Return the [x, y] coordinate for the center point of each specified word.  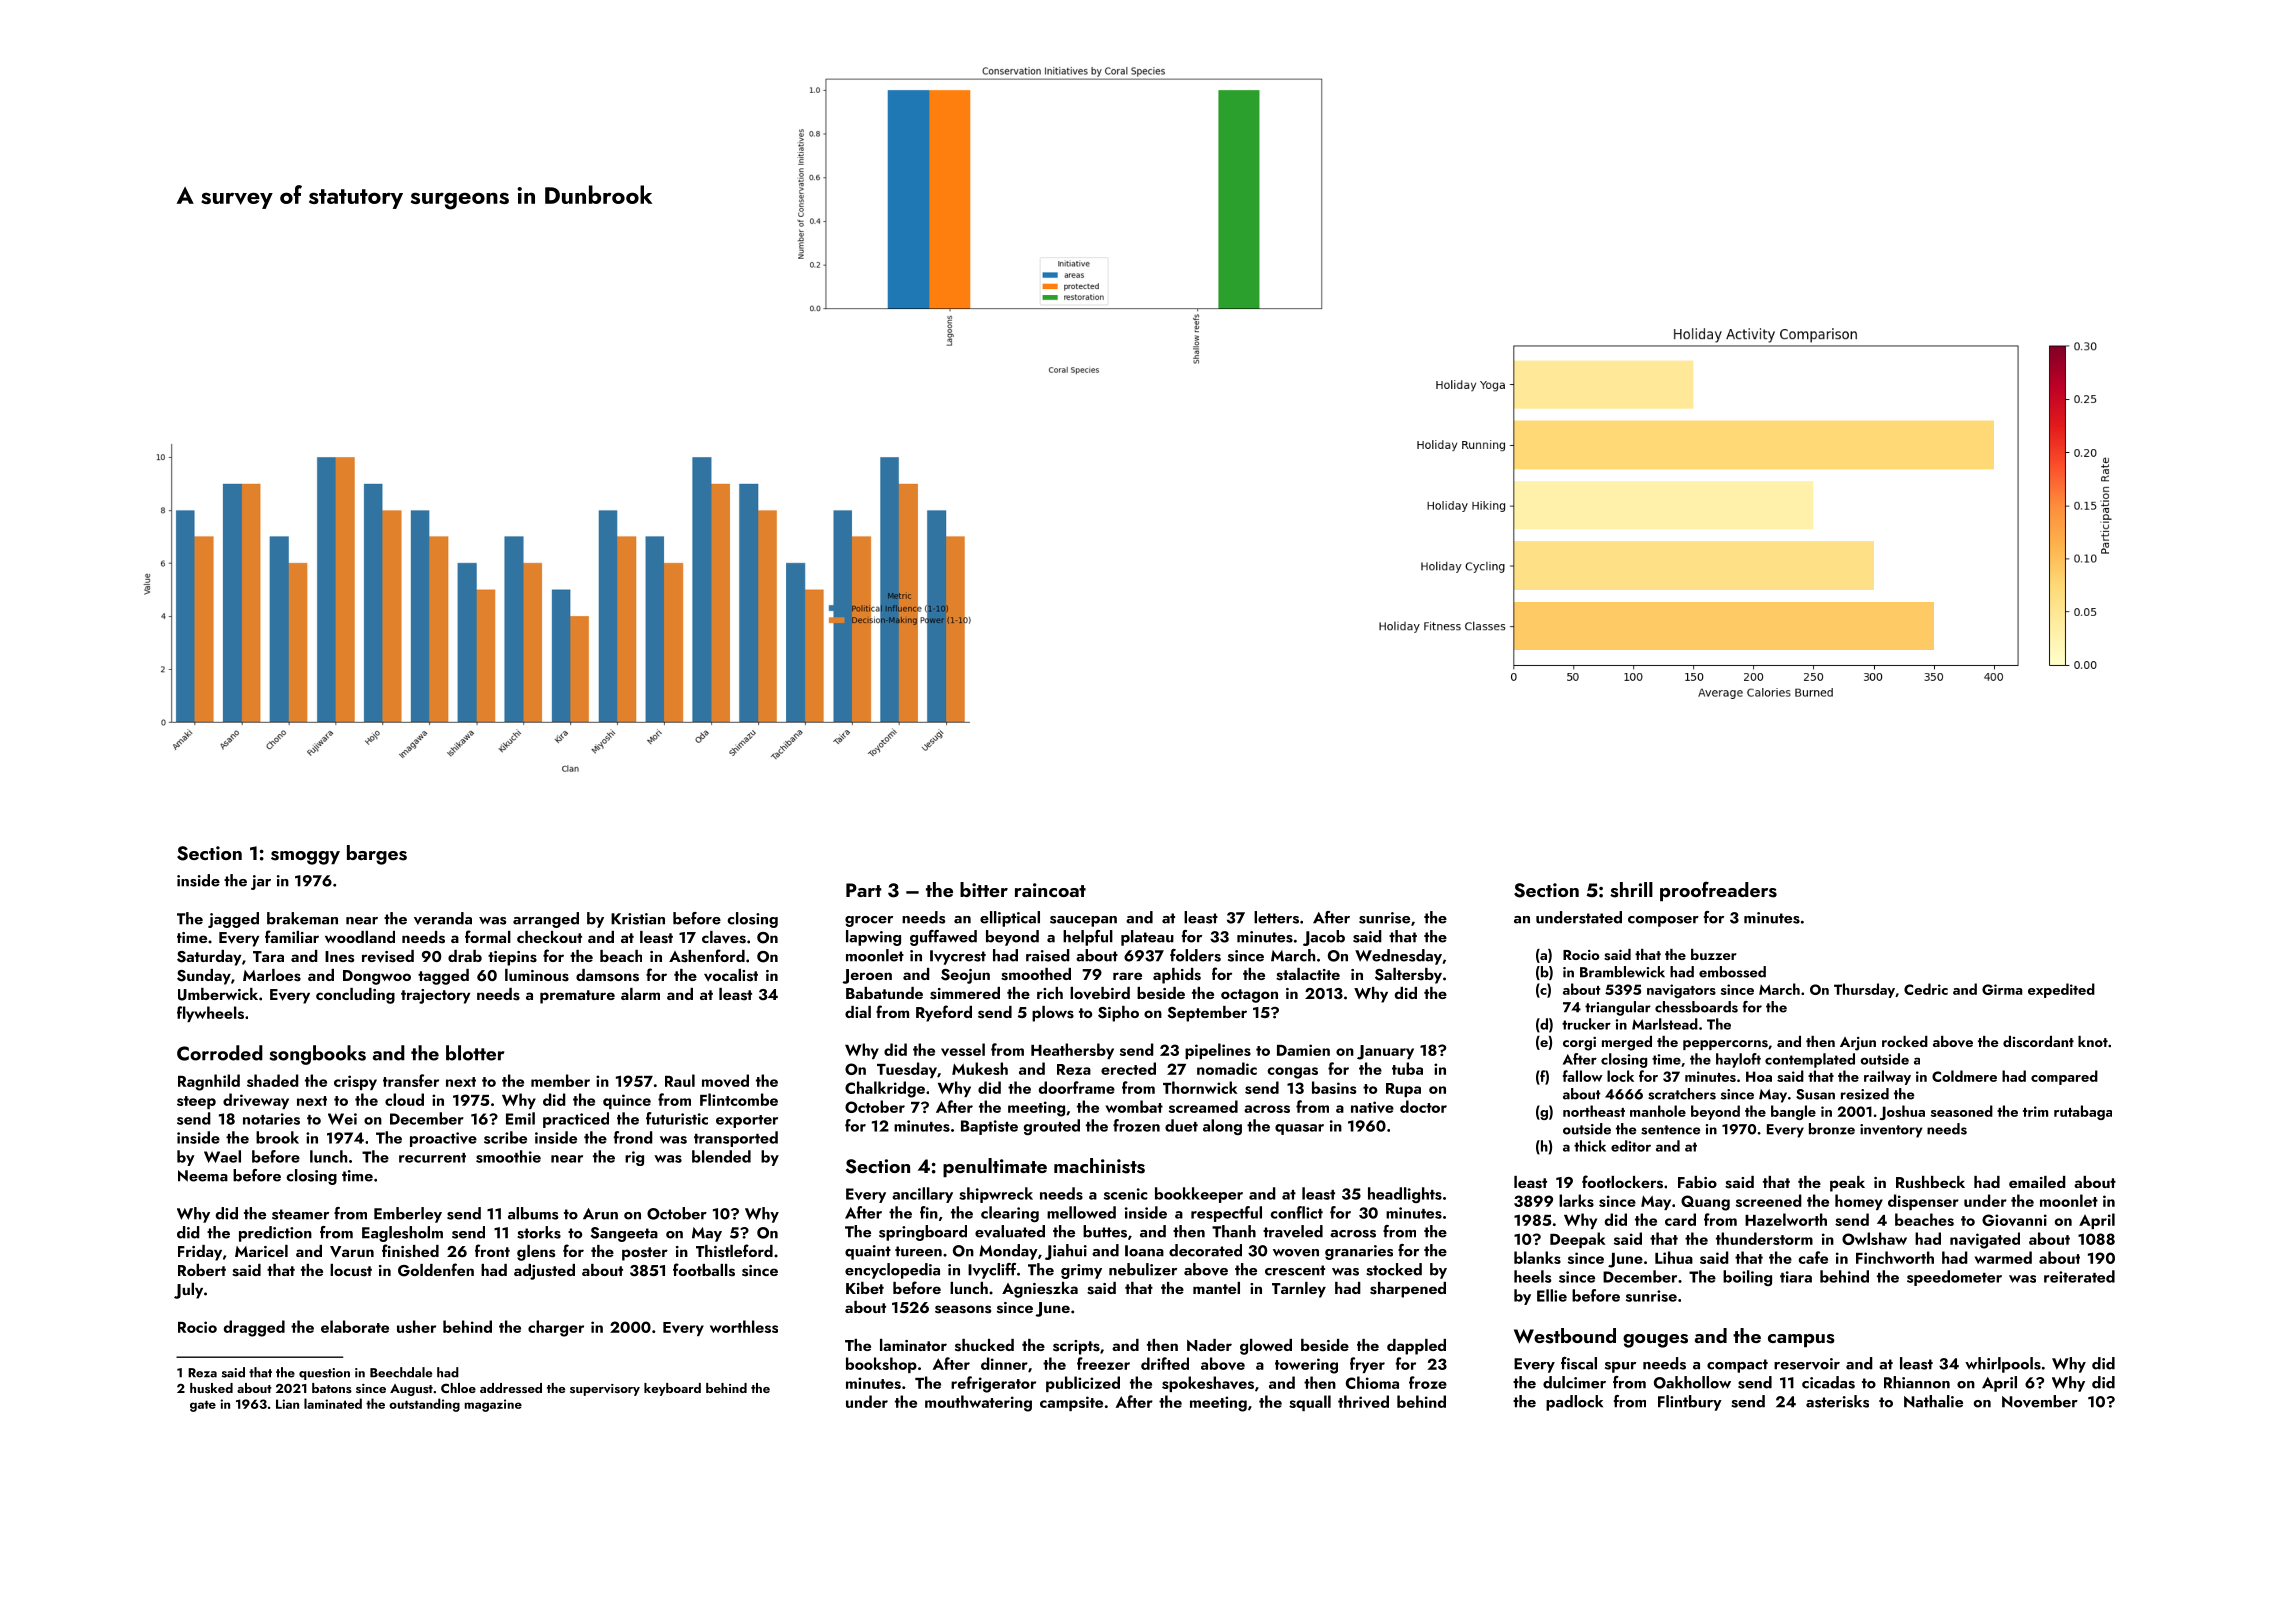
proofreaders [1718, 891]
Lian [287, 1404]
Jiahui [1066, 1252]
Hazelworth [1786, 1219]
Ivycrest [958, 957]
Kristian [638, 919]
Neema [203, 1176]
